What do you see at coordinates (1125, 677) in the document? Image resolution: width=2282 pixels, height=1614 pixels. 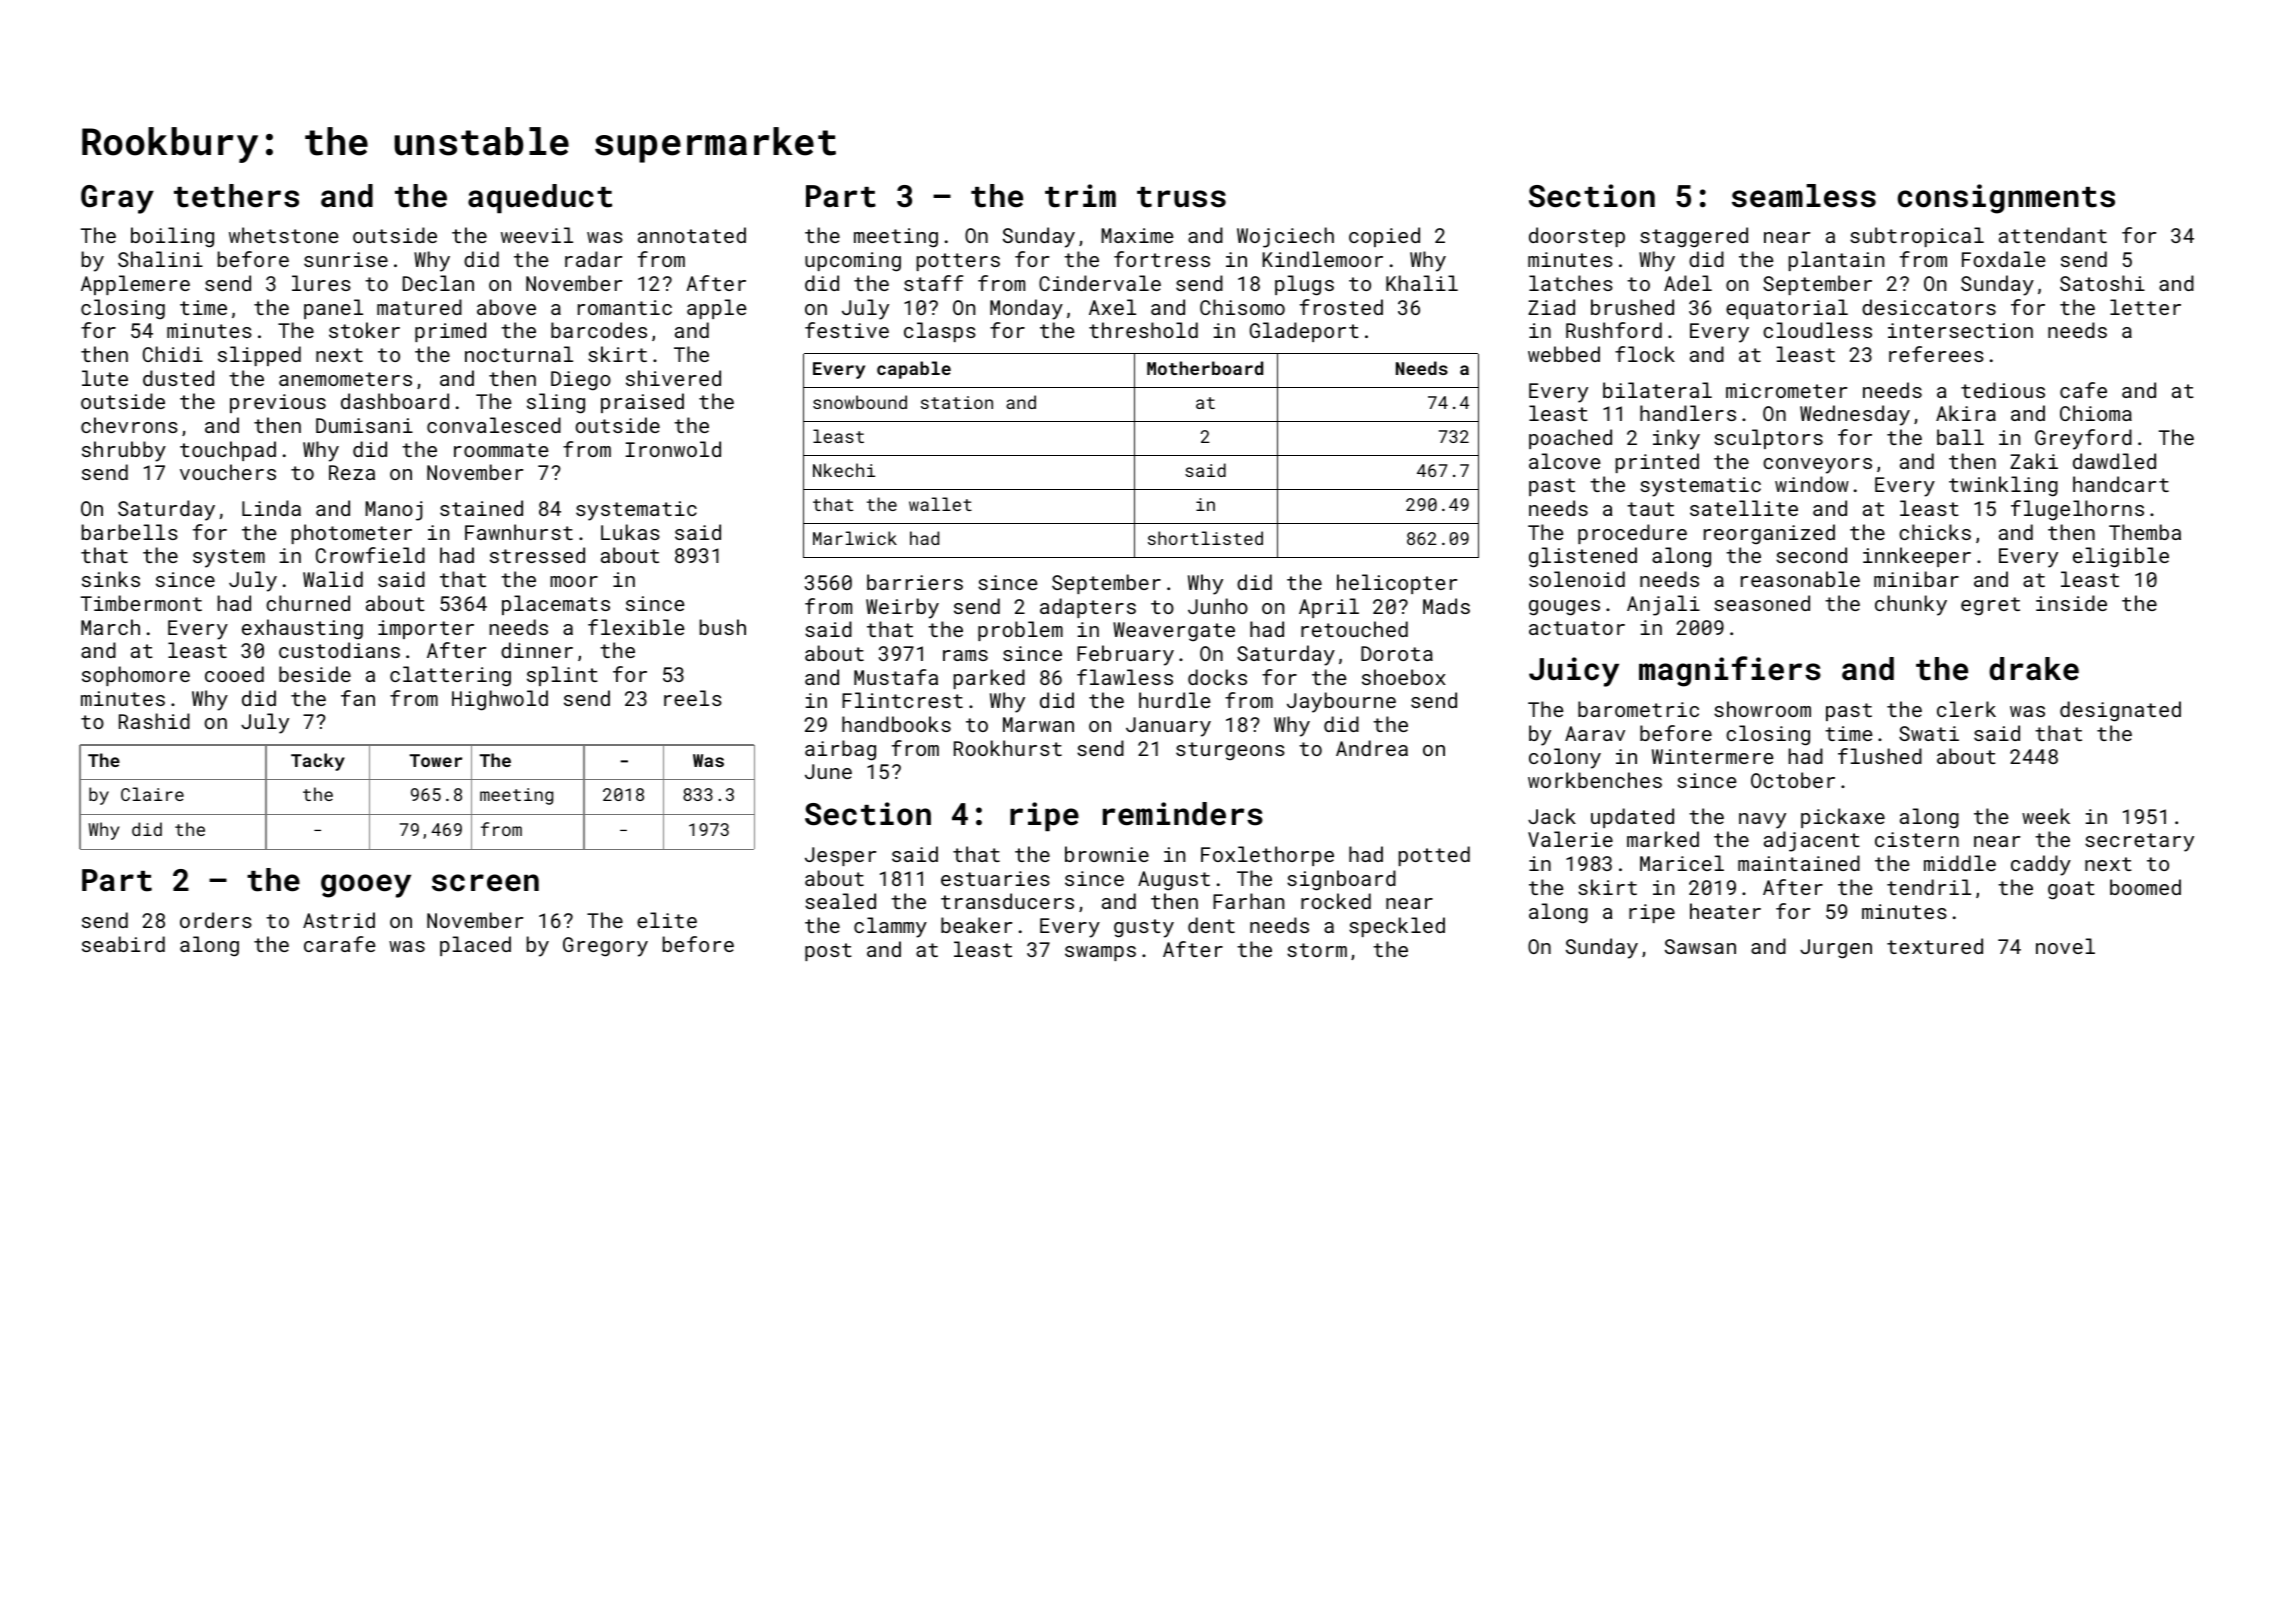 I see `flawless` at bounding box center [1125, 677].
